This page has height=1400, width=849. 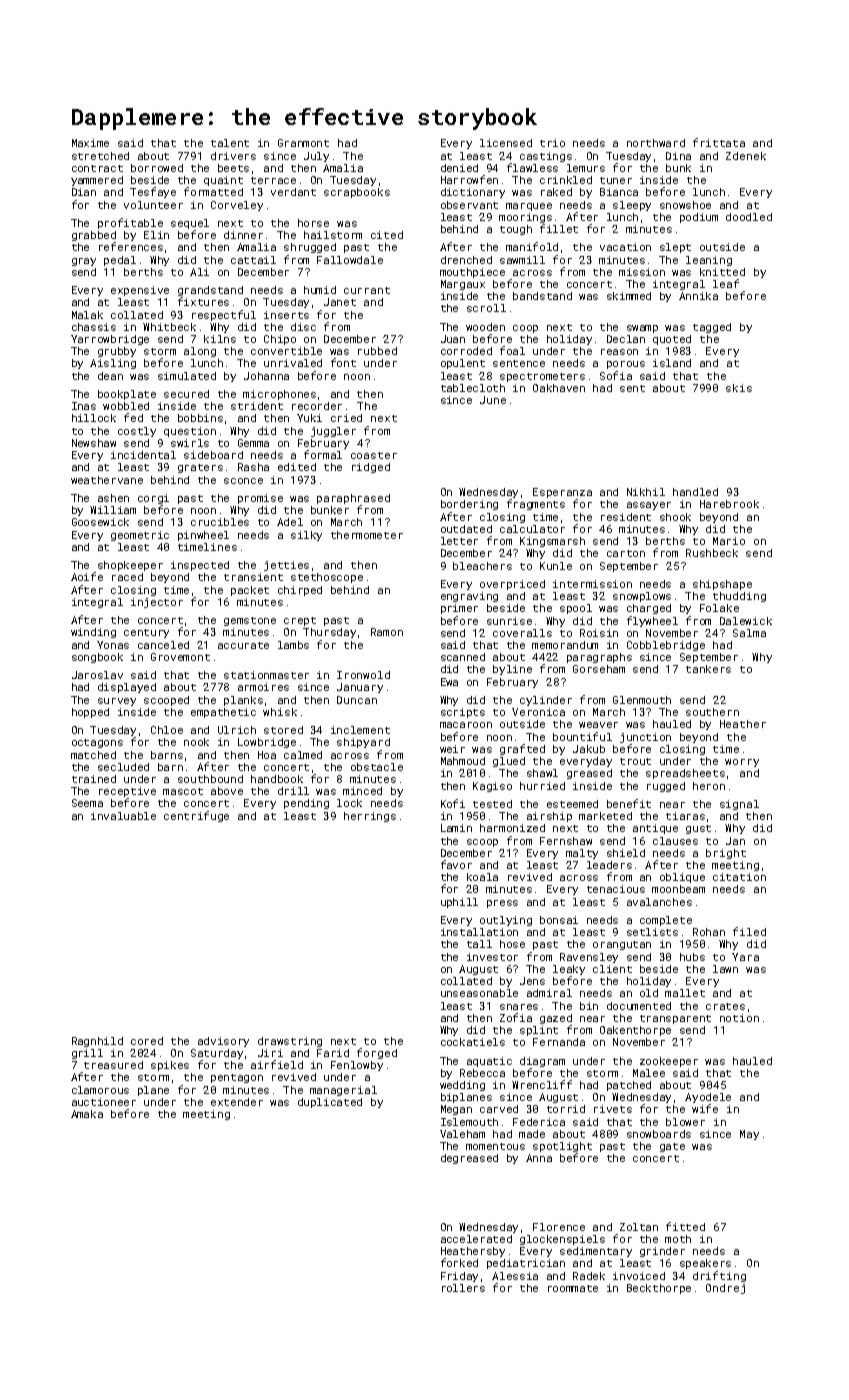 What do you see at coordinates (94, 236) in the page?
I see `grabbed` at bounding box center [94, 236].
